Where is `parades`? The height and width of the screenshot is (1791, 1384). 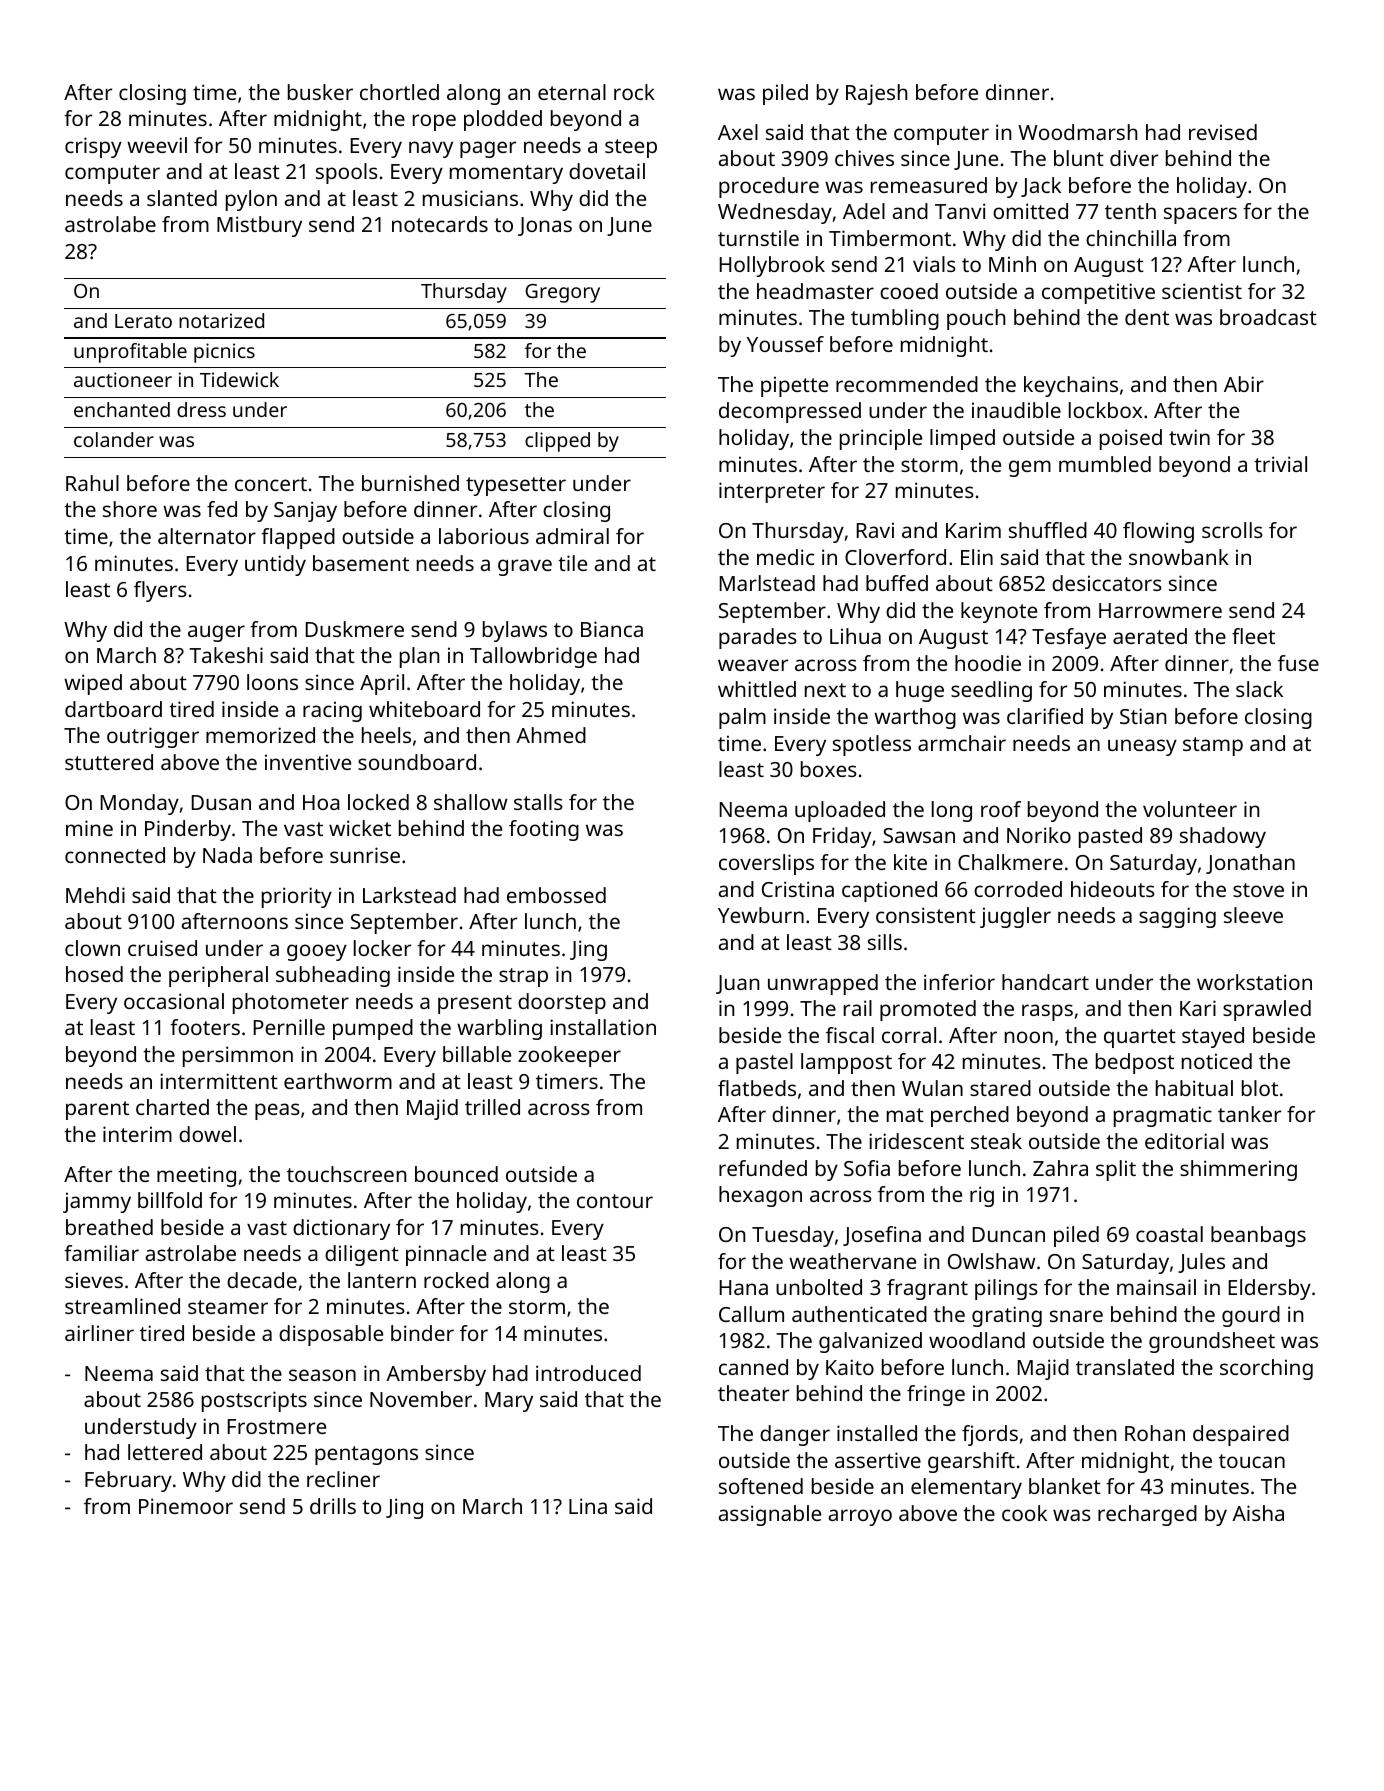 parades is located at coordinates (758, 638).
